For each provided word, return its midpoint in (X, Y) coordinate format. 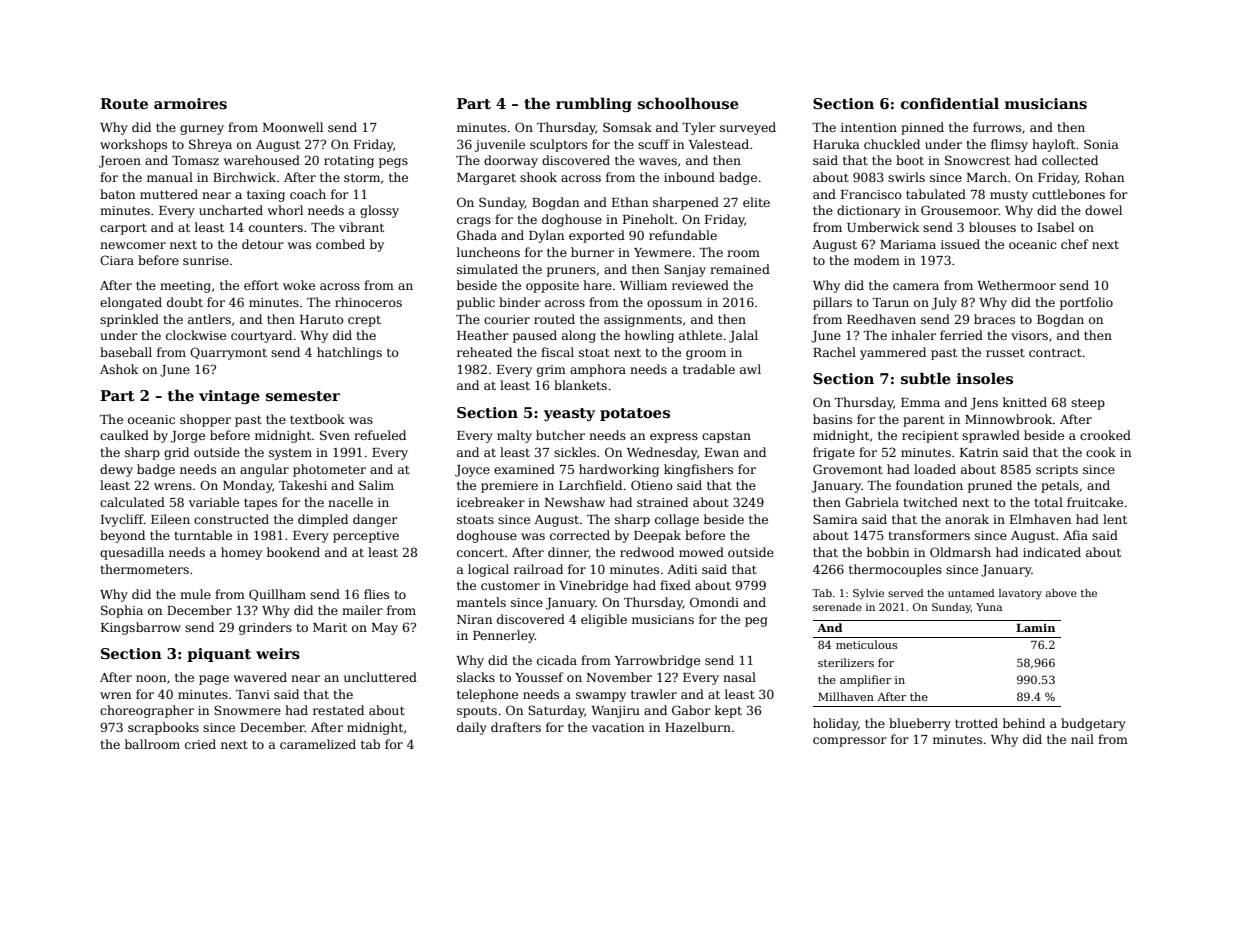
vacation (618, 727)
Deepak (657, 536)
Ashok (119, 369)
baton (117, 194)
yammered (893, 353)
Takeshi (303, 485)
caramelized (318, 744)
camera (916, 286)
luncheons (488, 252)
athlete (700, 335)
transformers (929, 535)
